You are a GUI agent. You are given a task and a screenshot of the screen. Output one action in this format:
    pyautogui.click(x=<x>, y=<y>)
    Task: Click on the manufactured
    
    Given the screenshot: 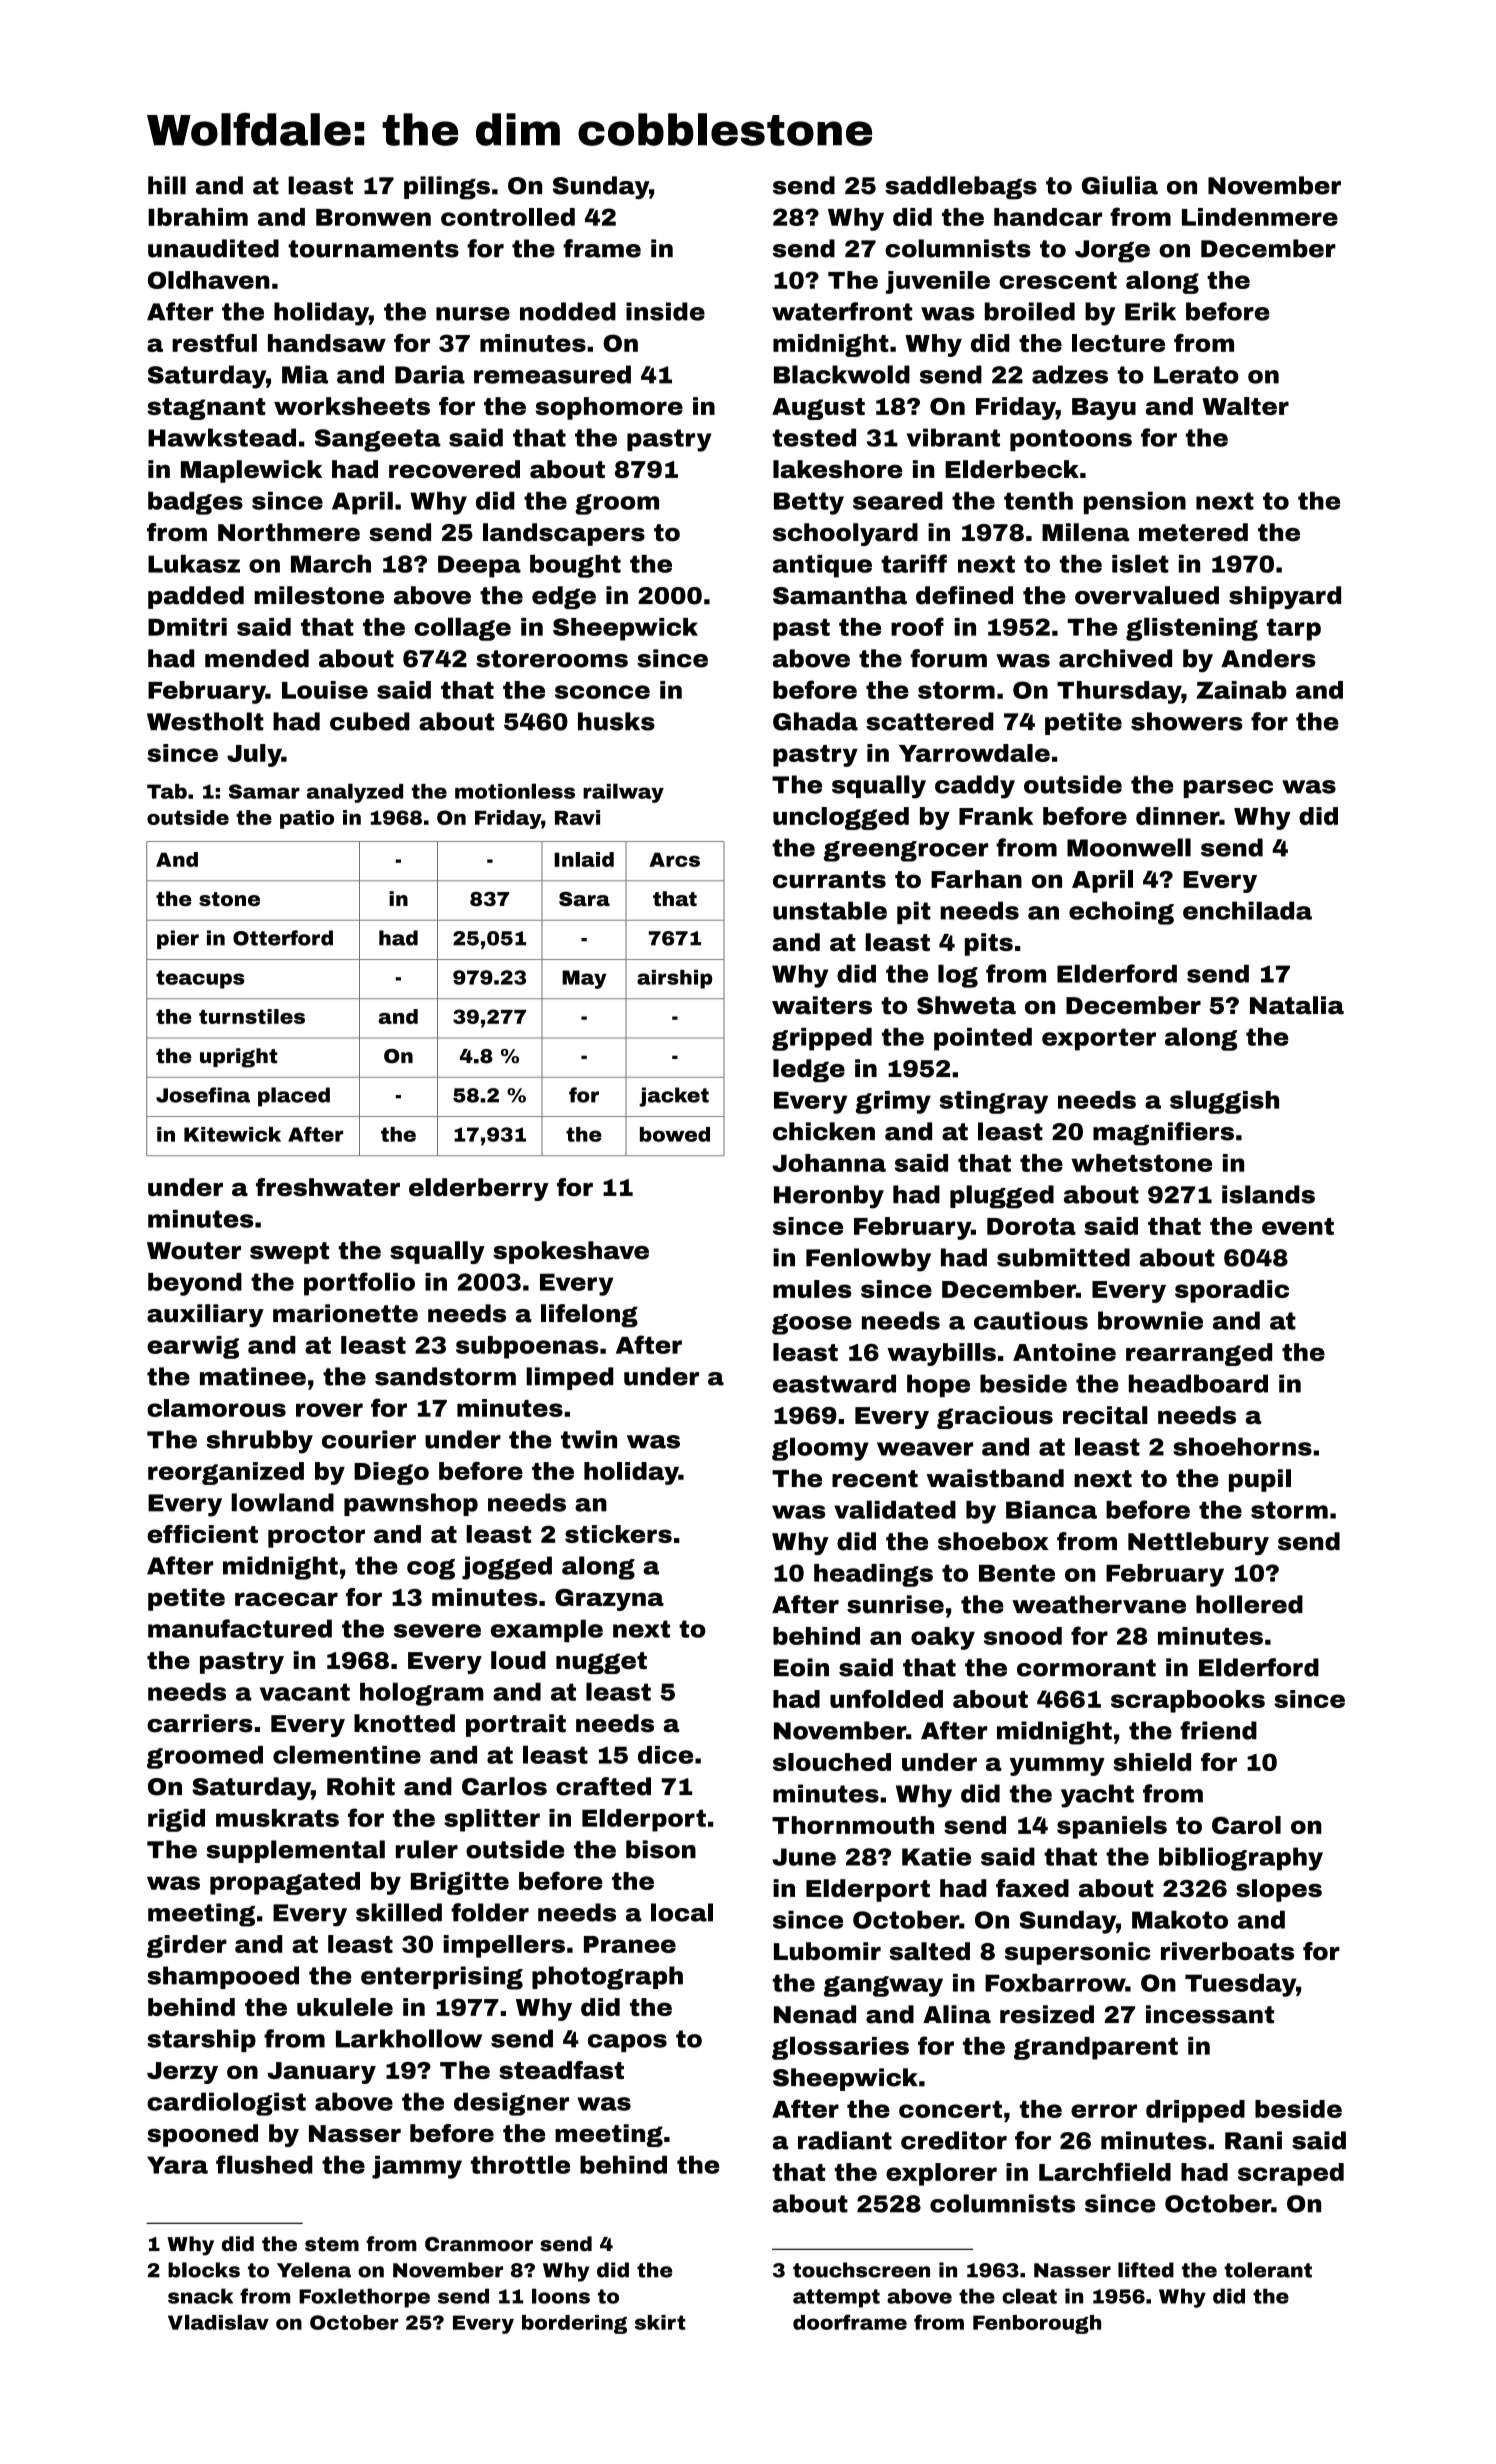 What is the action you would take?
    pyautogui.click(x=240, y=1628)
